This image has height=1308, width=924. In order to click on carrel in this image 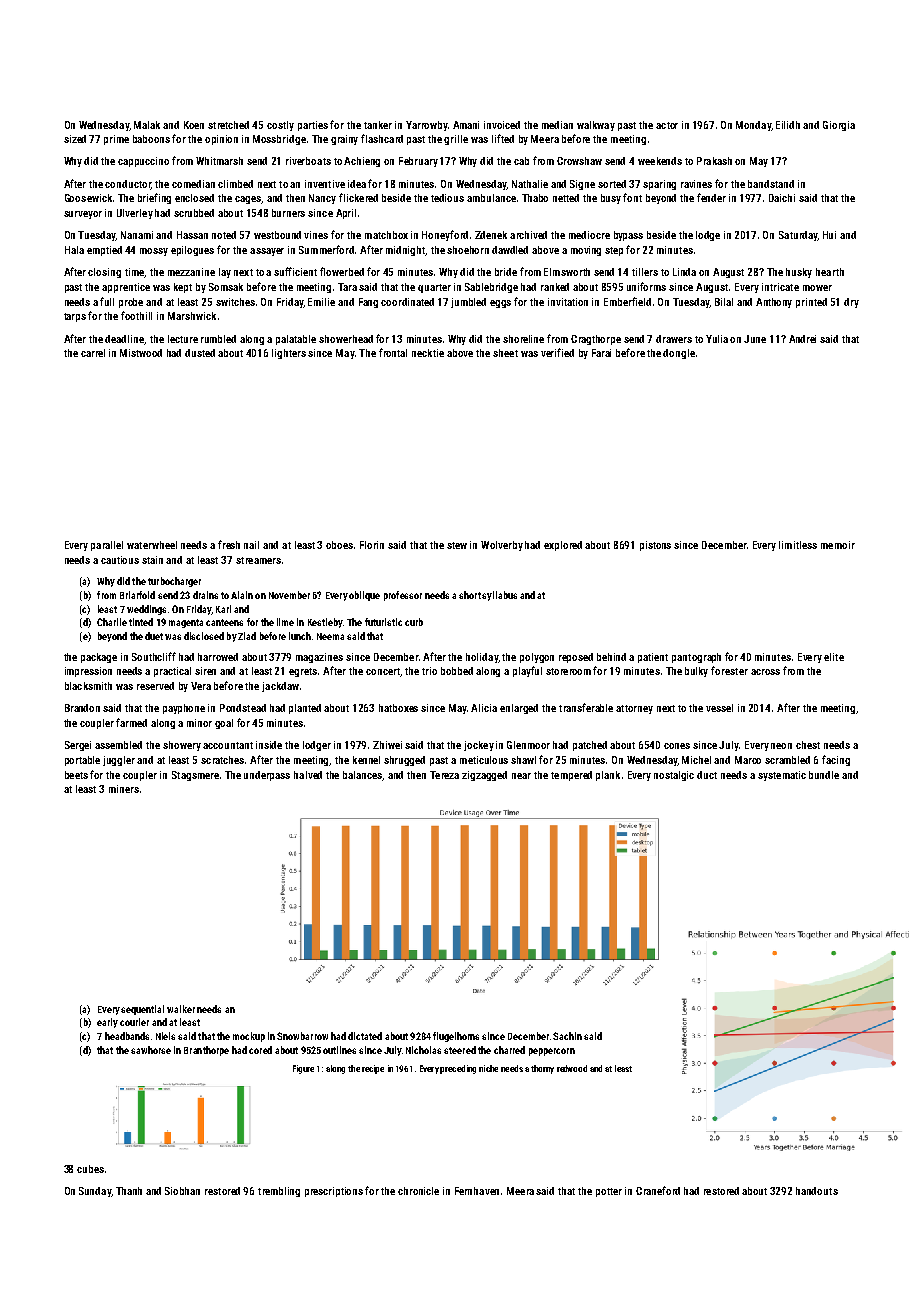, I will do `click(93, 353)`.
